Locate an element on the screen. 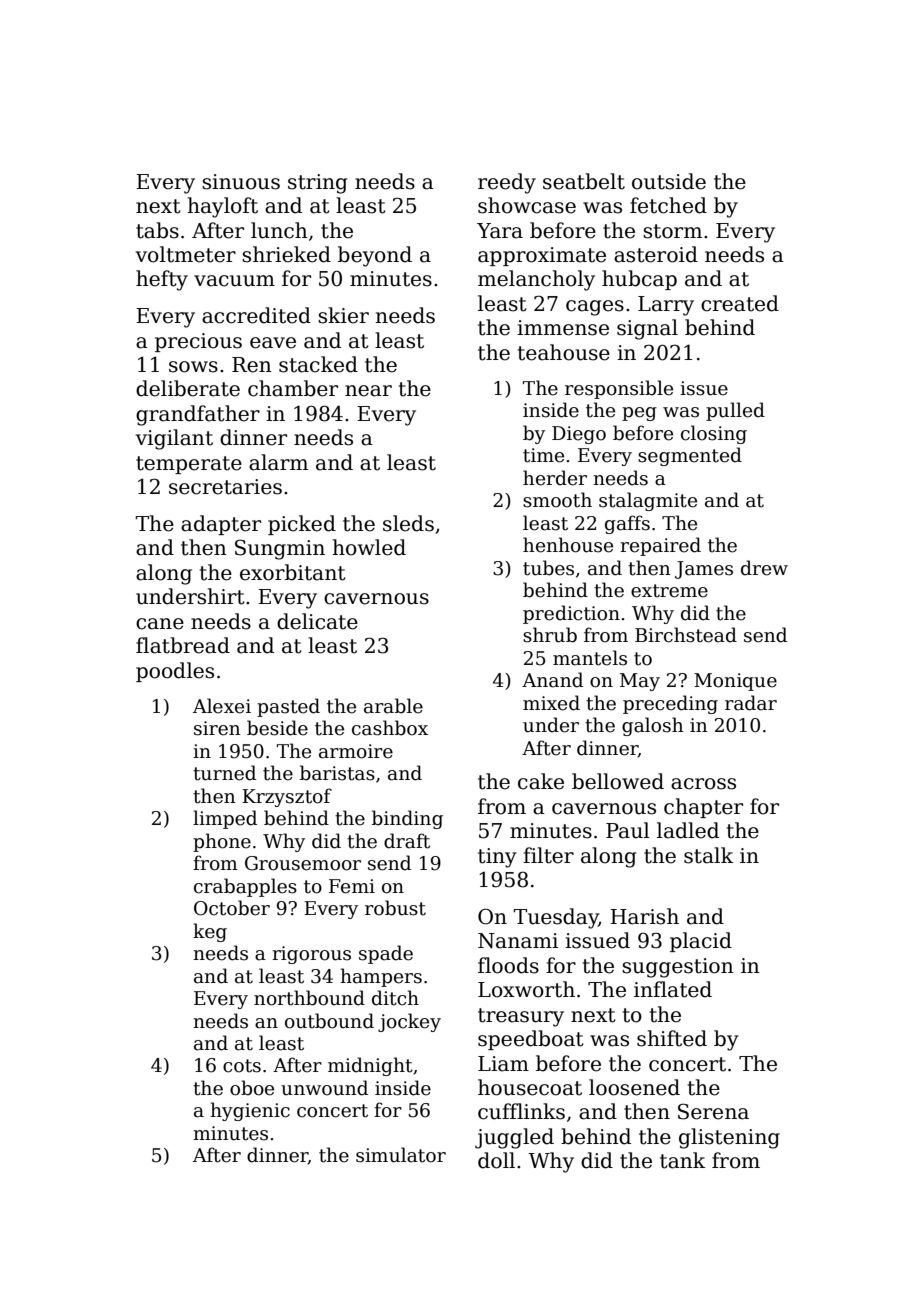 The width and height of the screenshot is (924, 1311). hygienic is located at coordinates (250, 1111).
